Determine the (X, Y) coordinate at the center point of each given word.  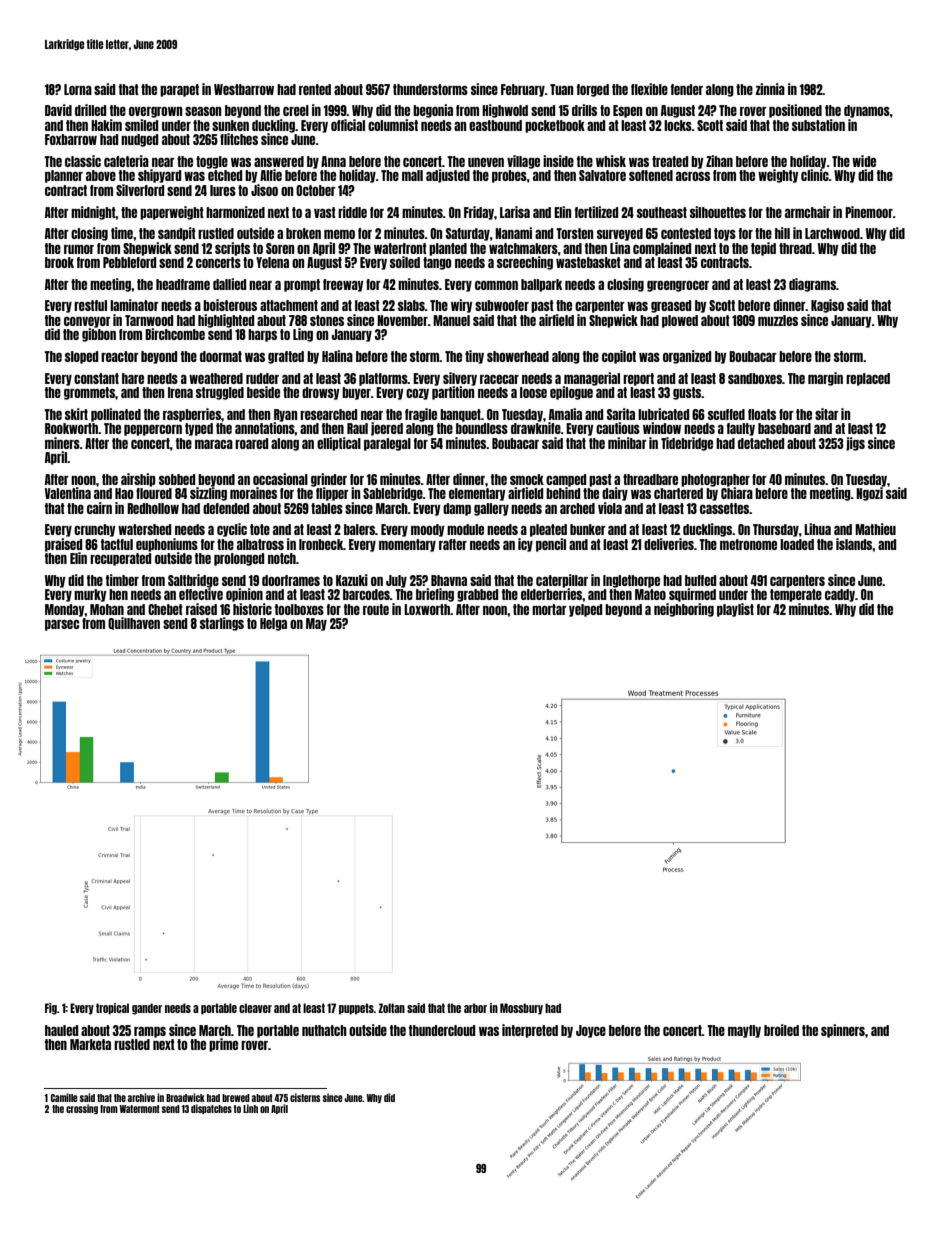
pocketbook (555, 126)
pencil (551, 545)
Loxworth (427, 609)
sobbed (177, 479)
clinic (815, 175)
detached (761, 443)
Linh (250, 1108)
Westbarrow (244, 89)
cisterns (305, 1097)
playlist (735, 610)
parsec (62, 625)
